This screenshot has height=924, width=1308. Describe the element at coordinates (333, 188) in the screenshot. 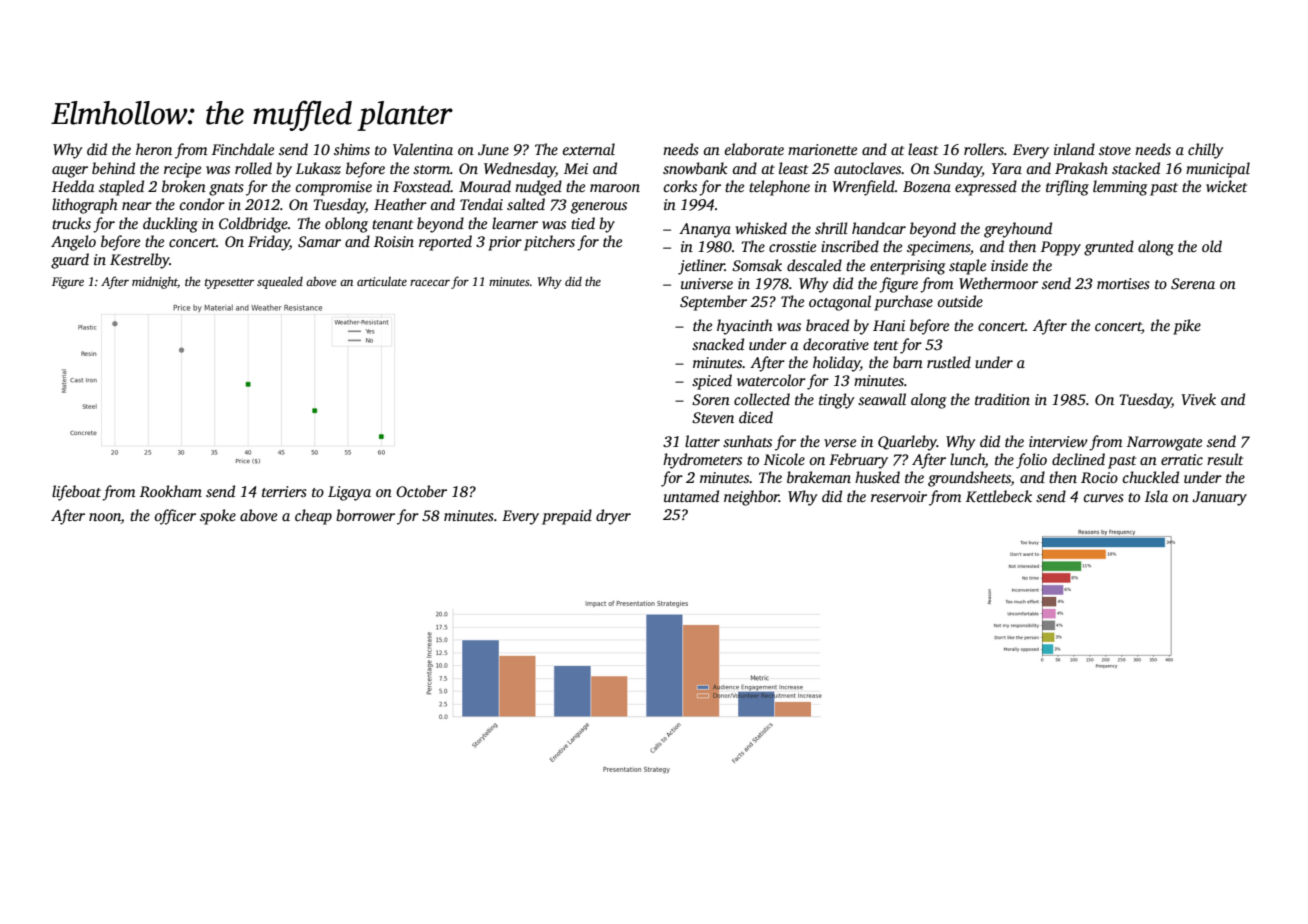

I see `compromise` at that location.
